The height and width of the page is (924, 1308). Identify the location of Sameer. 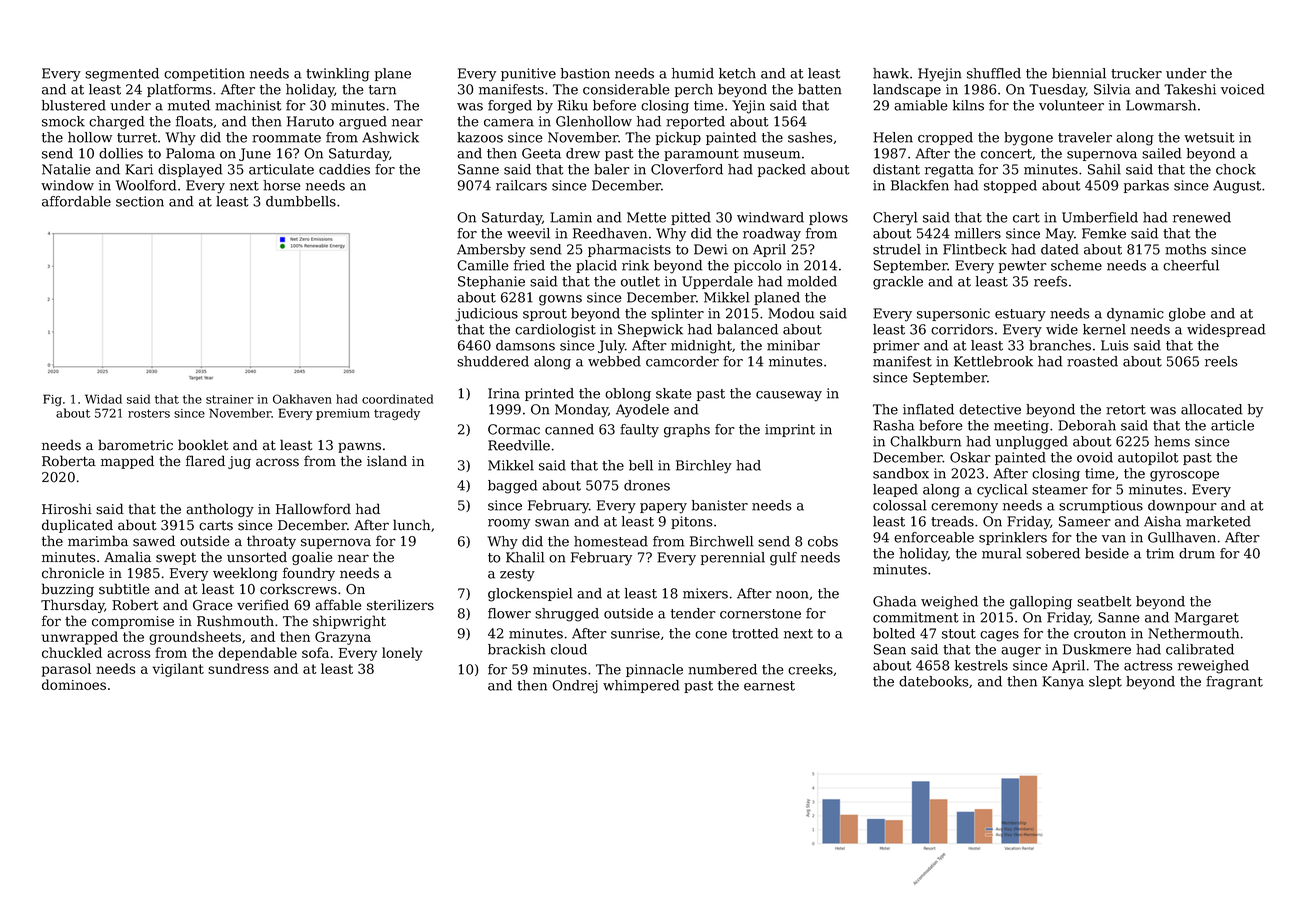
(1085, 521).
